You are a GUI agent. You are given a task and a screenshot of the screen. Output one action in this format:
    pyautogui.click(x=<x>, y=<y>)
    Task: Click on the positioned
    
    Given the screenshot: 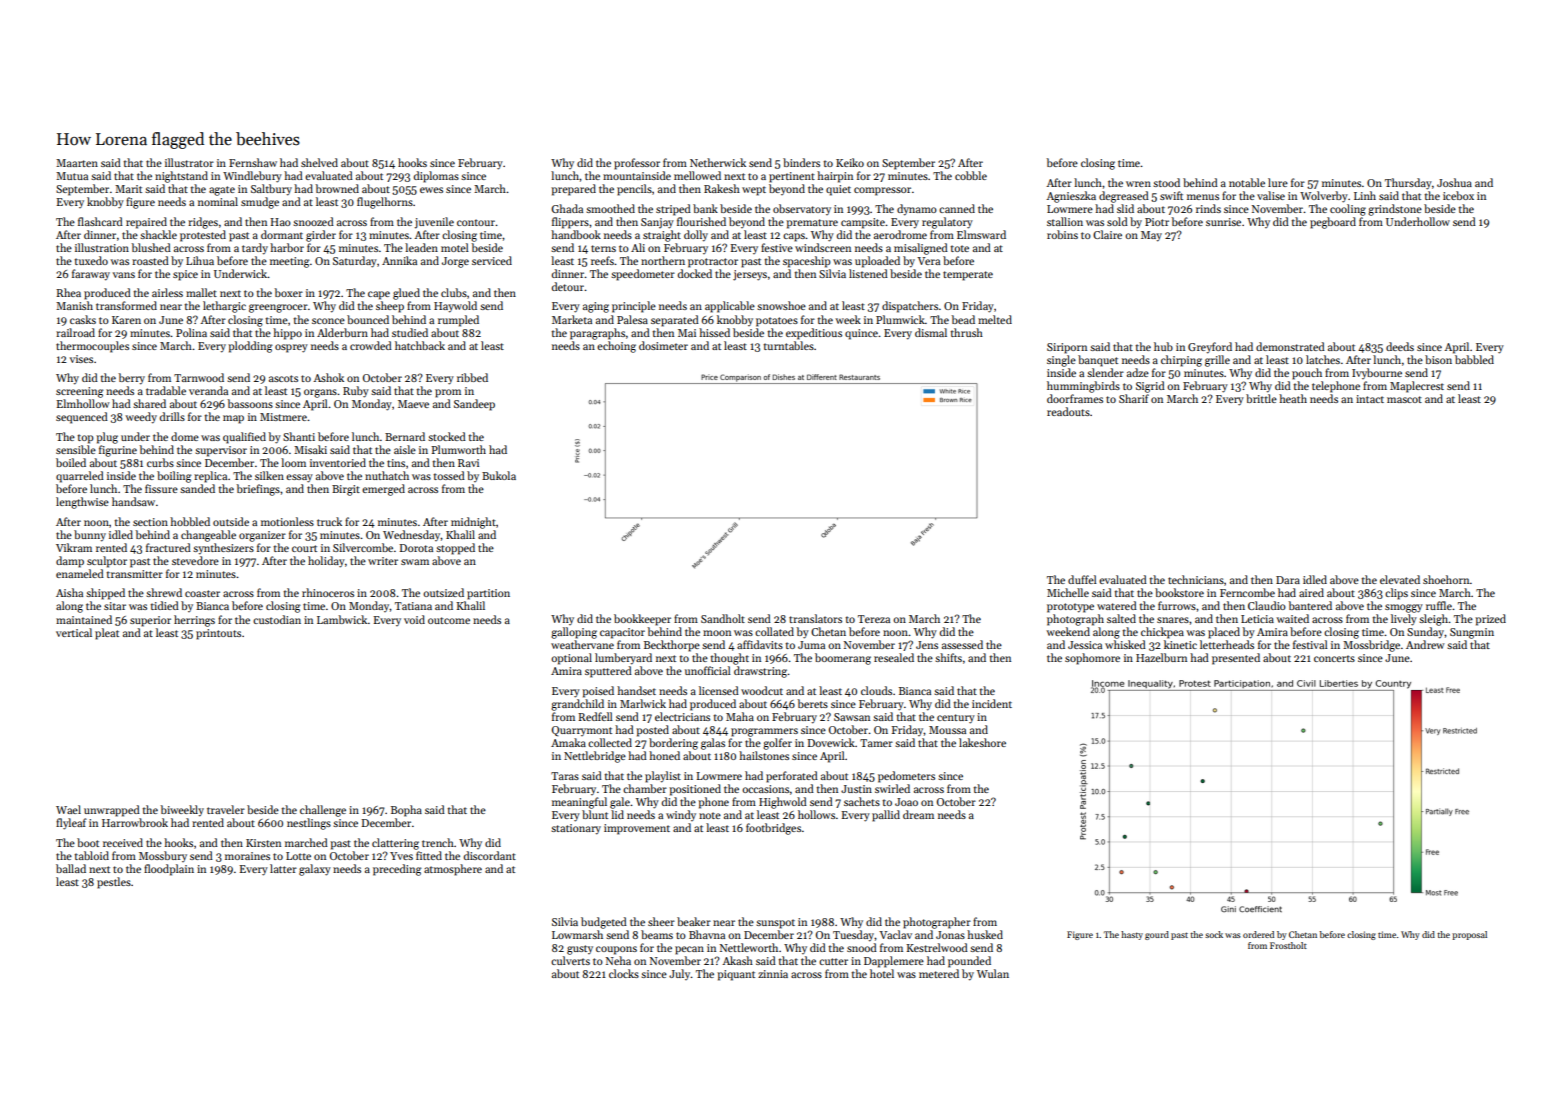 What is the action you would take?
    pyautogui.click(x=695, y=790)
